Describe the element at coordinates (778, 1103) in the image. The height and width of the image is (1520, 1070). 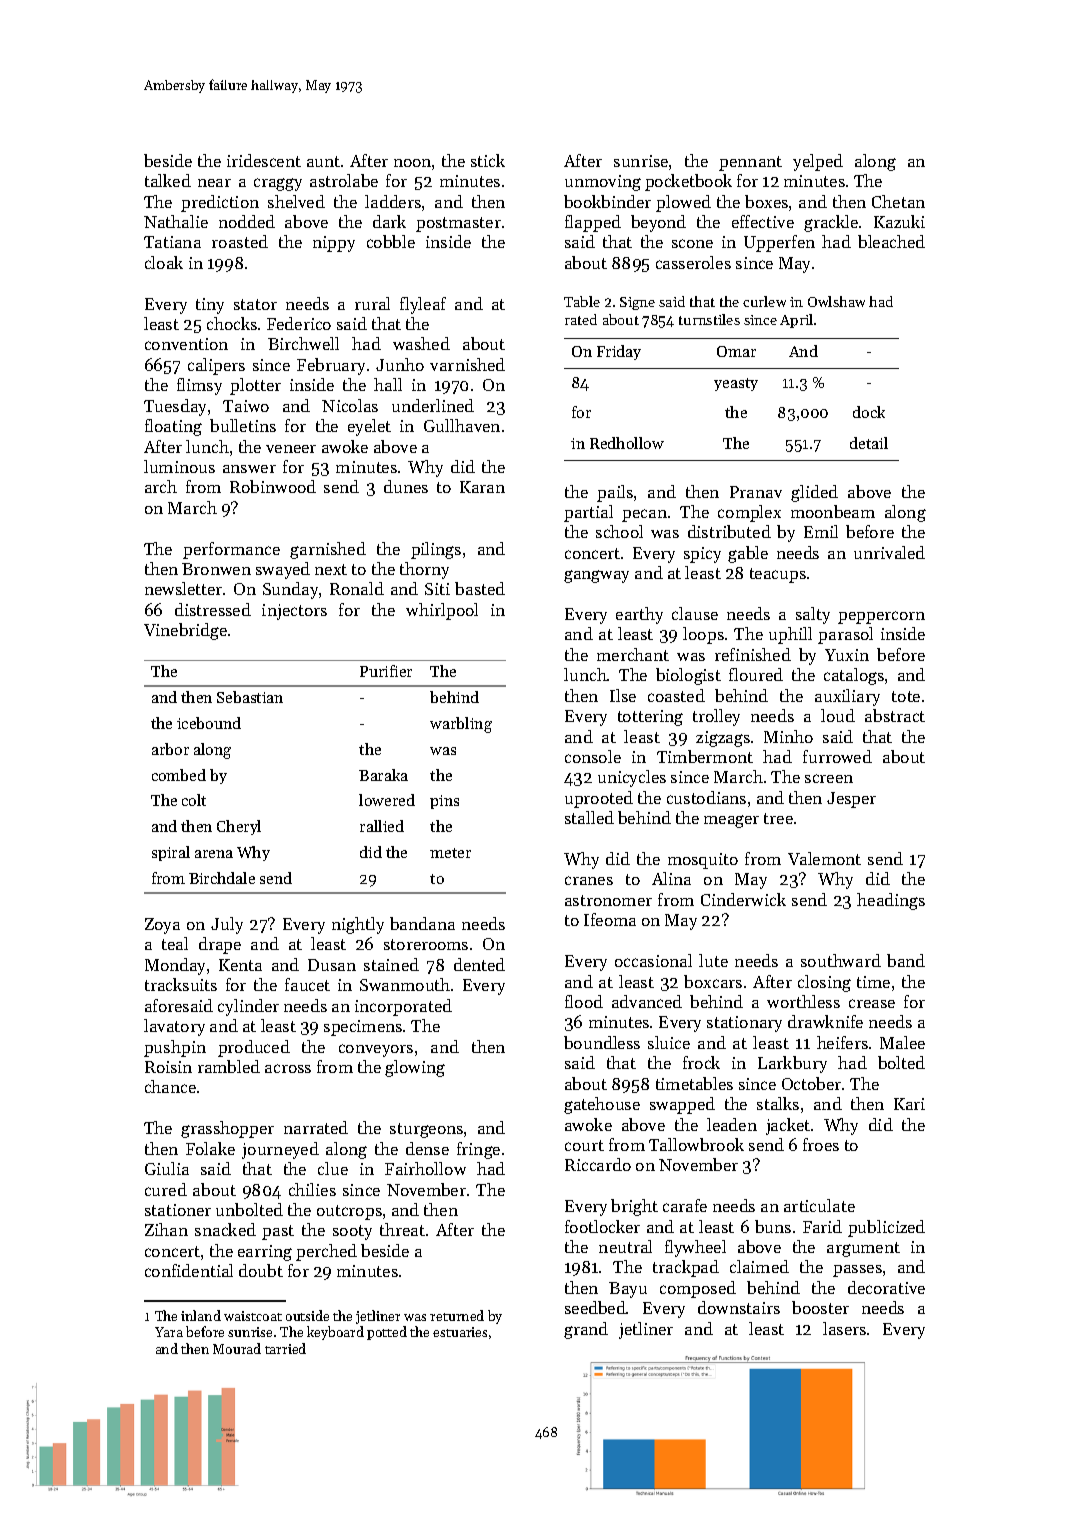
I see `stalks` at that location.
